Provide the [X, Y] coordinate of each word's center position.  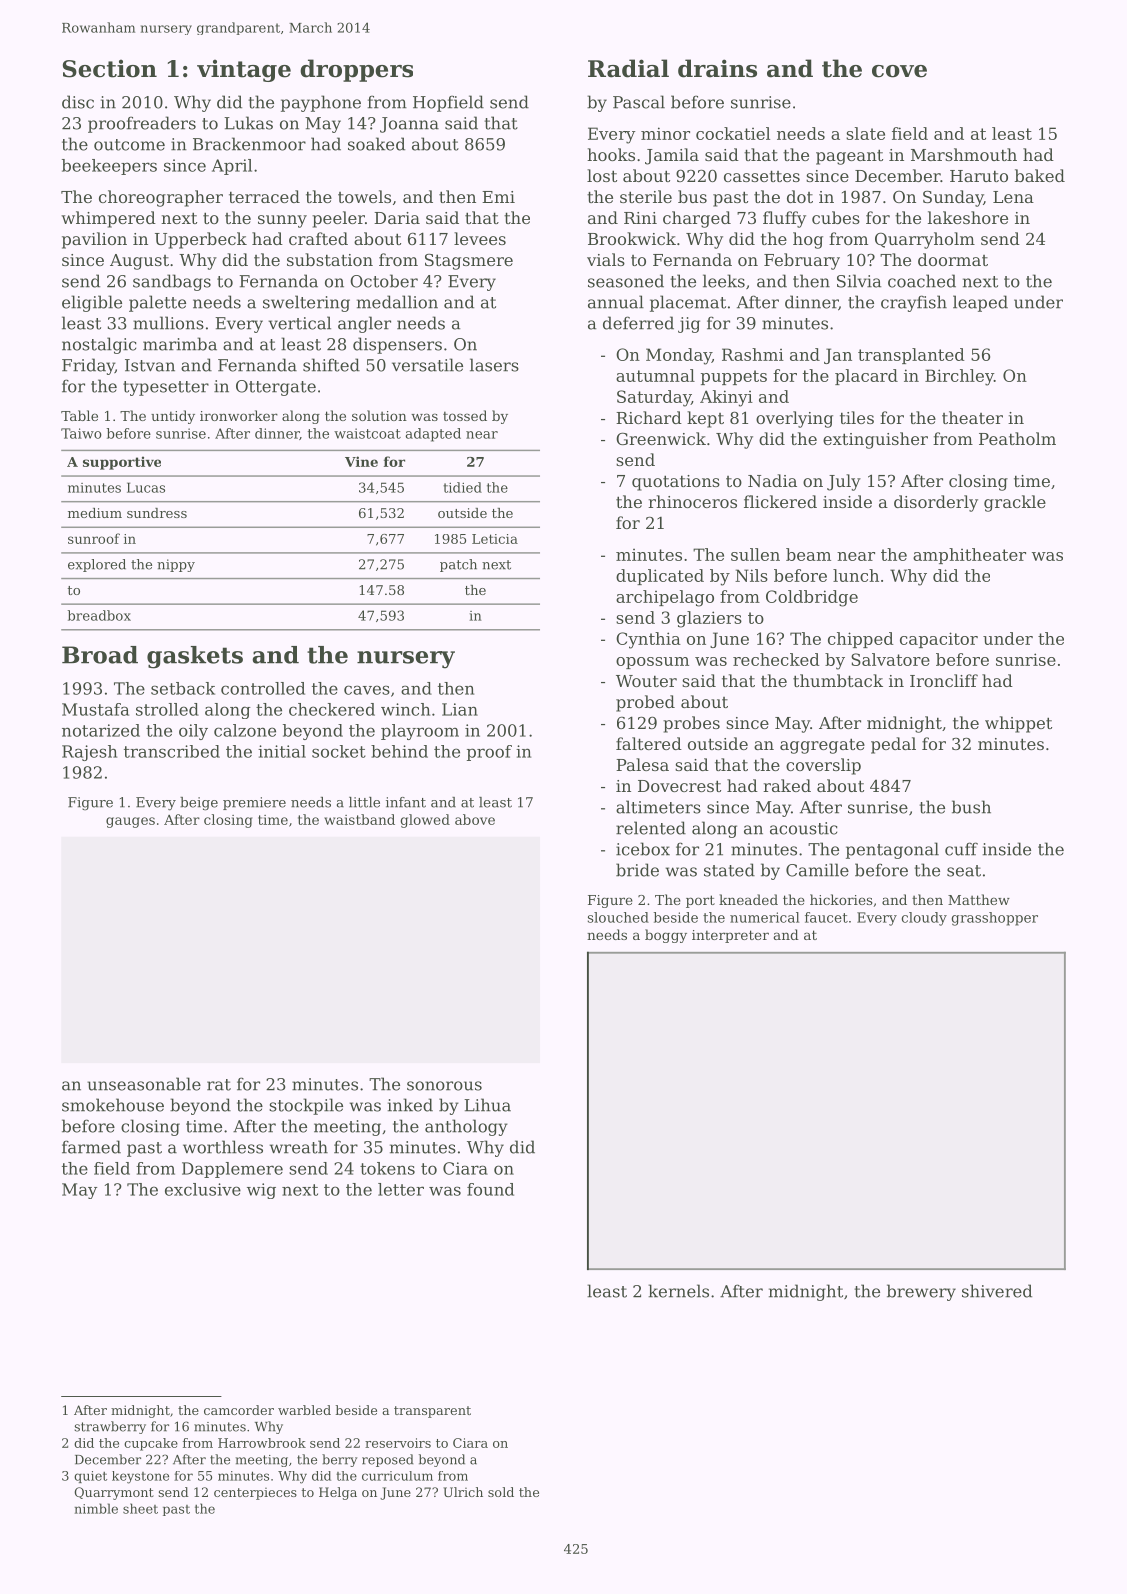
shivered [997, 1291]
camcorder [239, 1410]
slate [865, 133]
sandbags [172, 282]
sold [501, 1492]
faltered [649, 743]
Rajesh [89, 753]
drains [717, 68]
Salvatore [890, 659]
